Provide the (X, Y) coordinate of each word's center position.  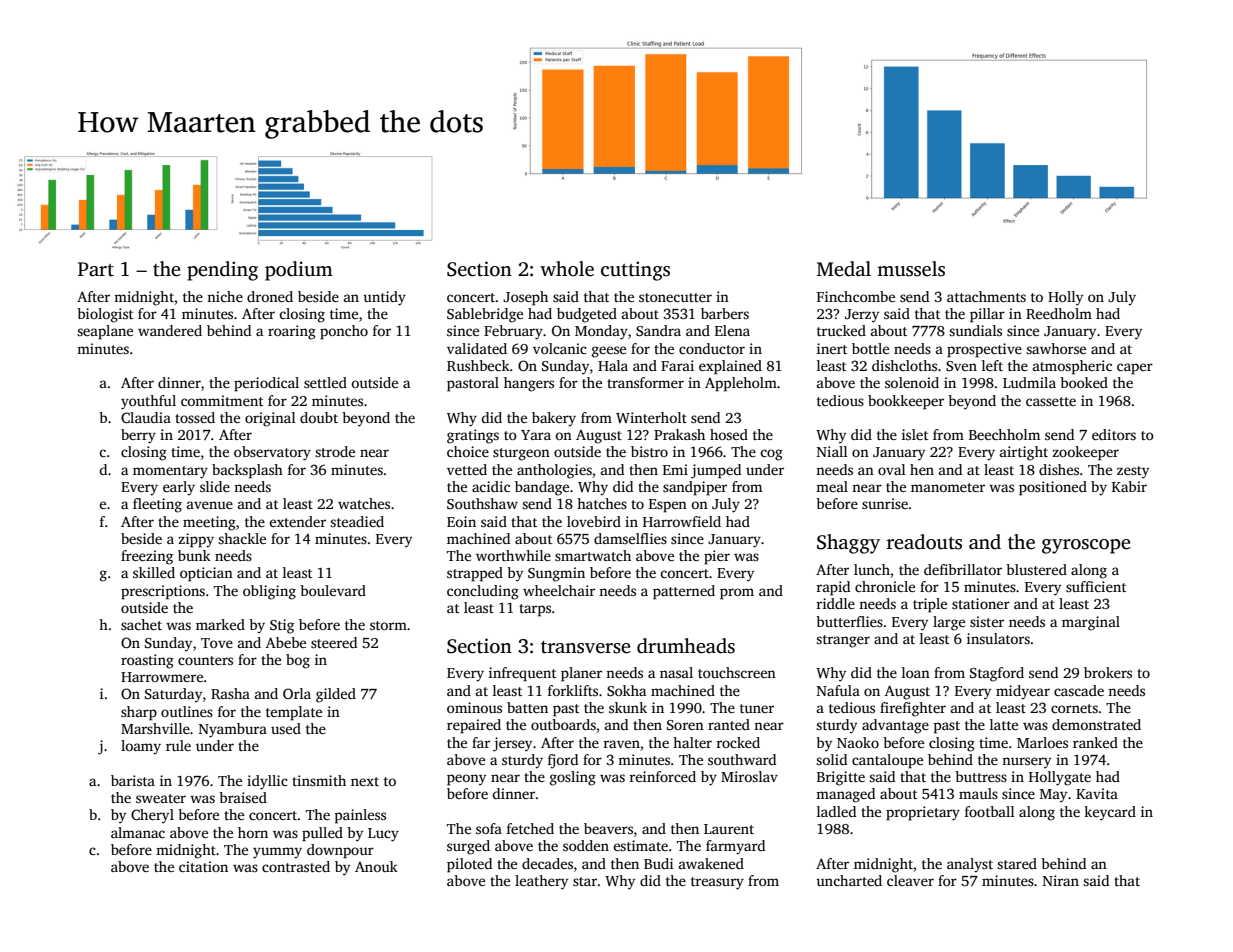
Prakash (679, 434)
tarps (535, 610)
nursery (1026, 763)
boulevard (333, 590)
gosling (573, 778)
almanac (138, 832)
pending (222, 271)
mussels (911, 269)
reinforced (662, 776)
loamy (141, 747)
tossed (195, 417)
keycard (1110, 813)
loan (916, 672)
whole (567, 269)
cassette (1051, 401)
